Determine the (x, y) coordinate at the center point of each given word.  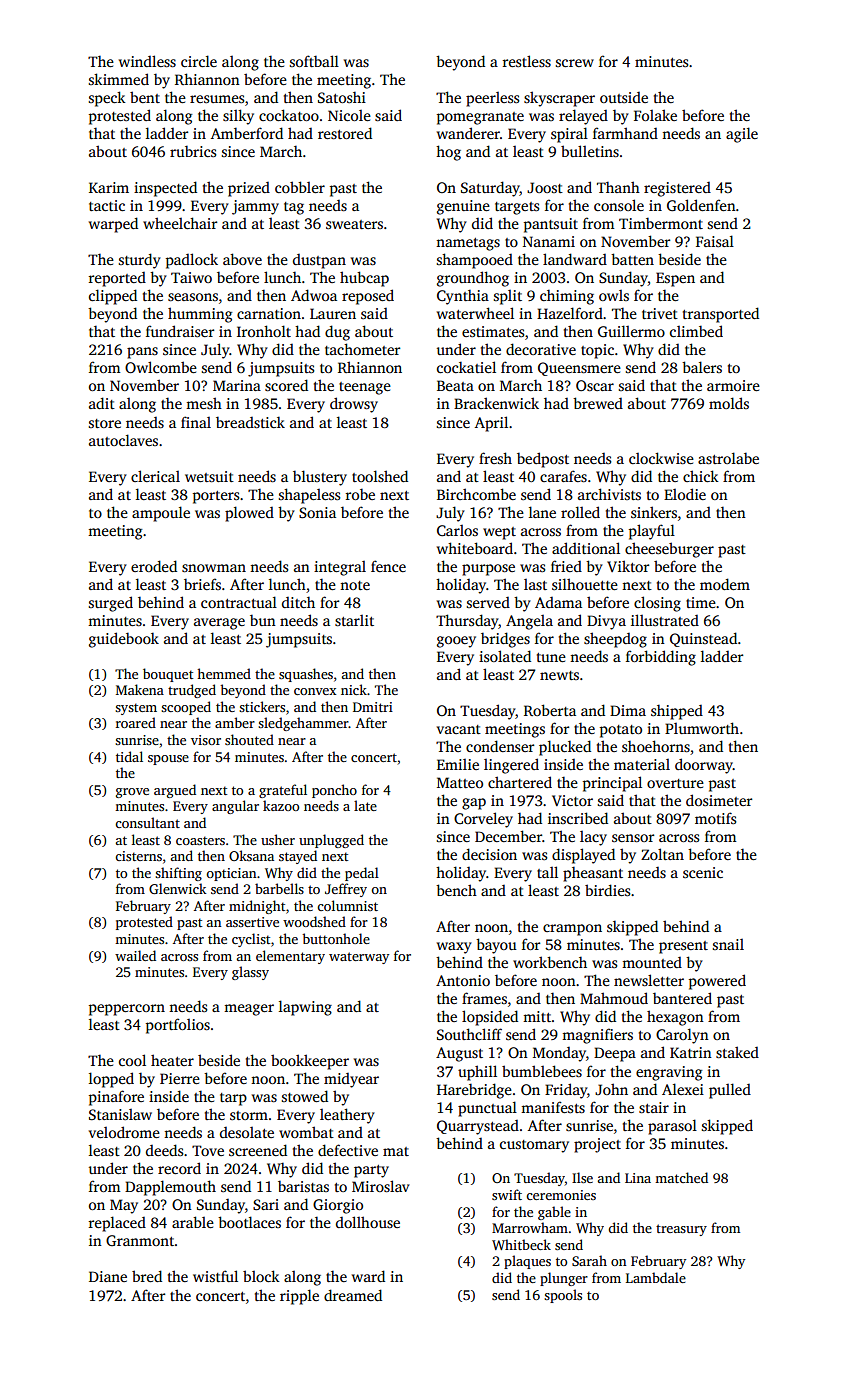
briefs (202, 584)
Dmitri (373, 707)
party (371, 1171)
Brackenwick (496, 403)
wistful (215, 1276)
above (242, 259)
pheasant (593, 874)
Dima (628, 710)
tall (547, 872)
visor (206, 740)
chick (701, 476)
